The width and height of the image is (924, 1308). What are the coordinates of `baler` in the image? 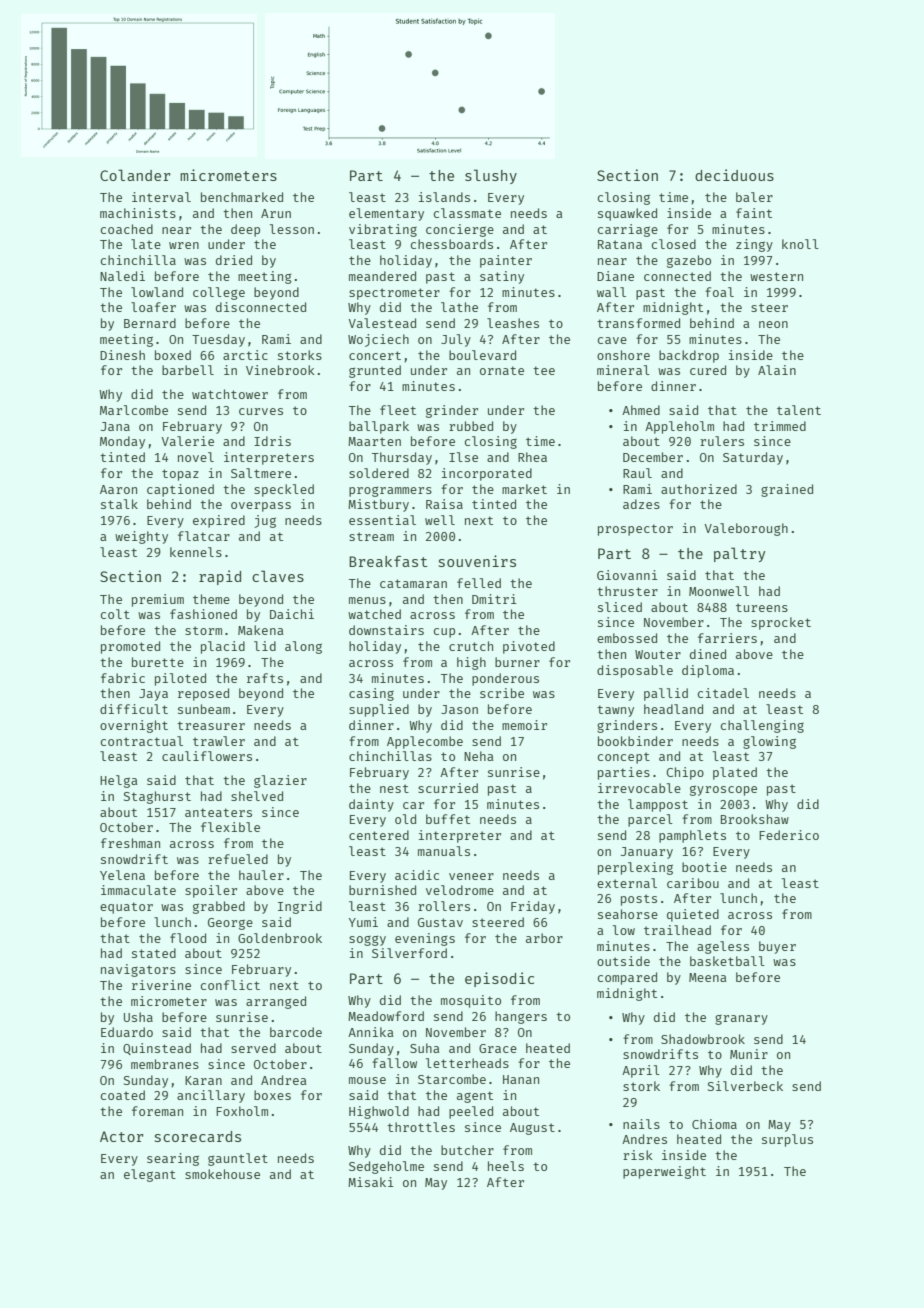 It's located at (754, 197).
